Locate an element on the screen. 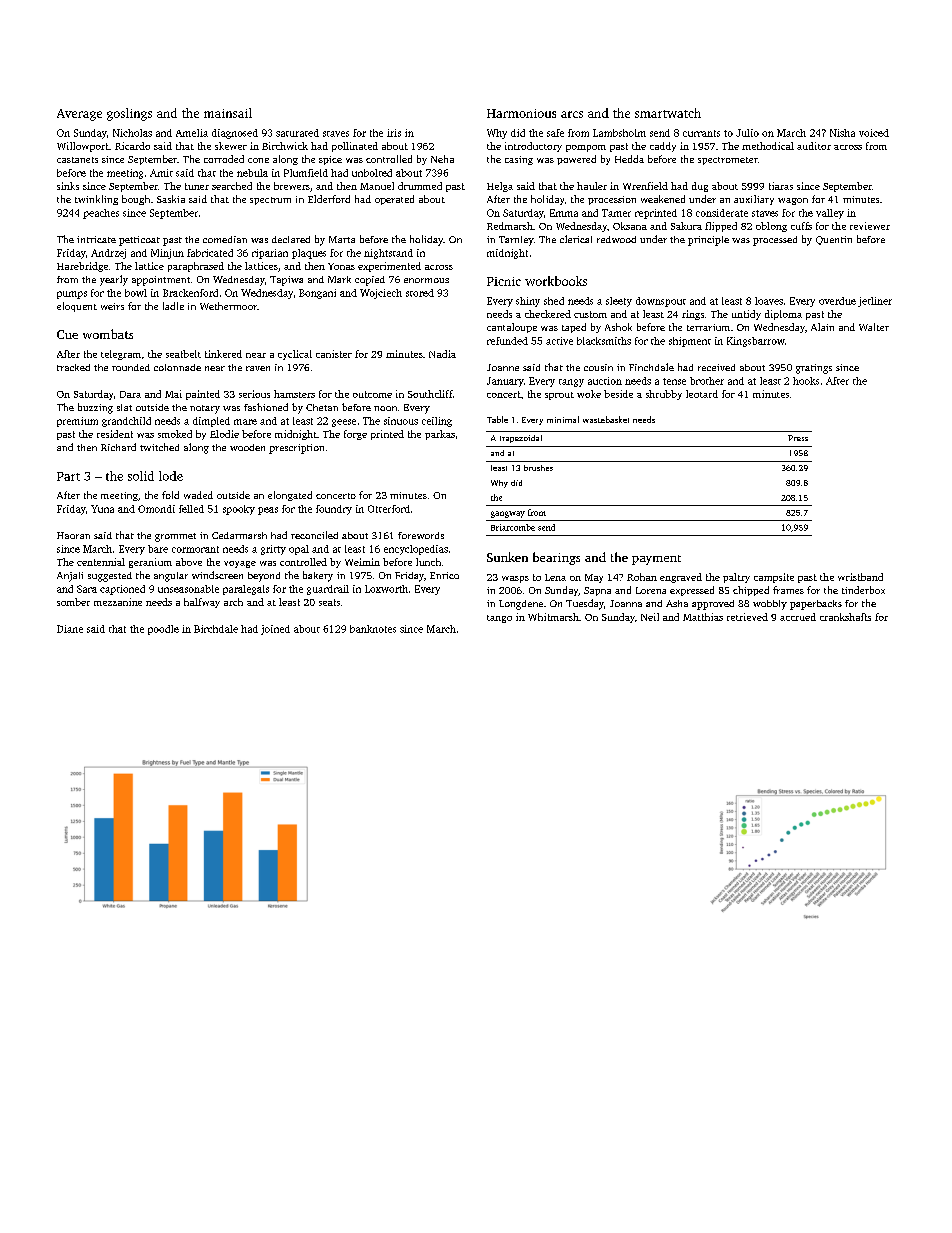  parkas is located at coordinates (440, 435).
